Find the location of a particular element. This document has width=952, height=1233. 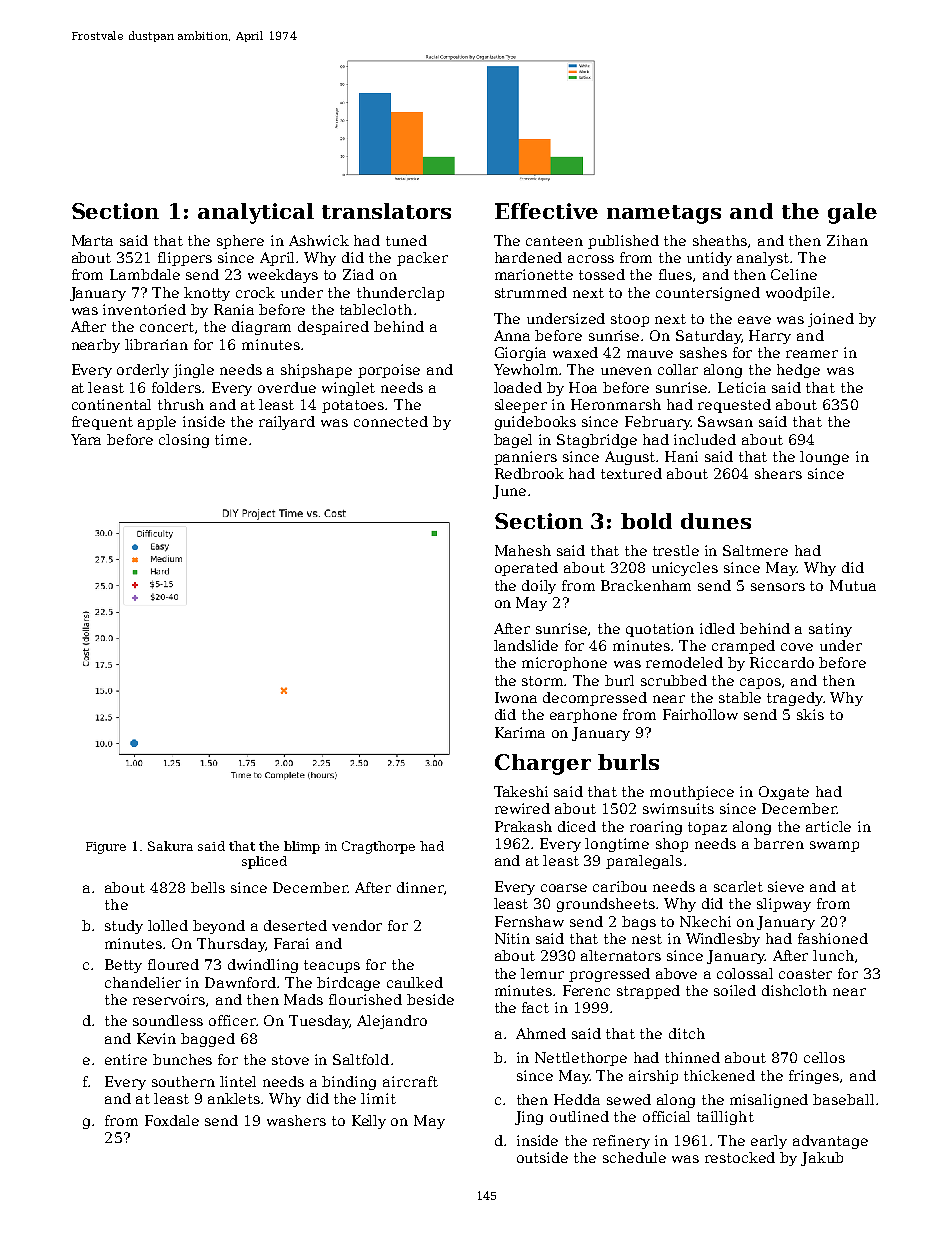

Foxdale is located at coordinates (172, 1120).
